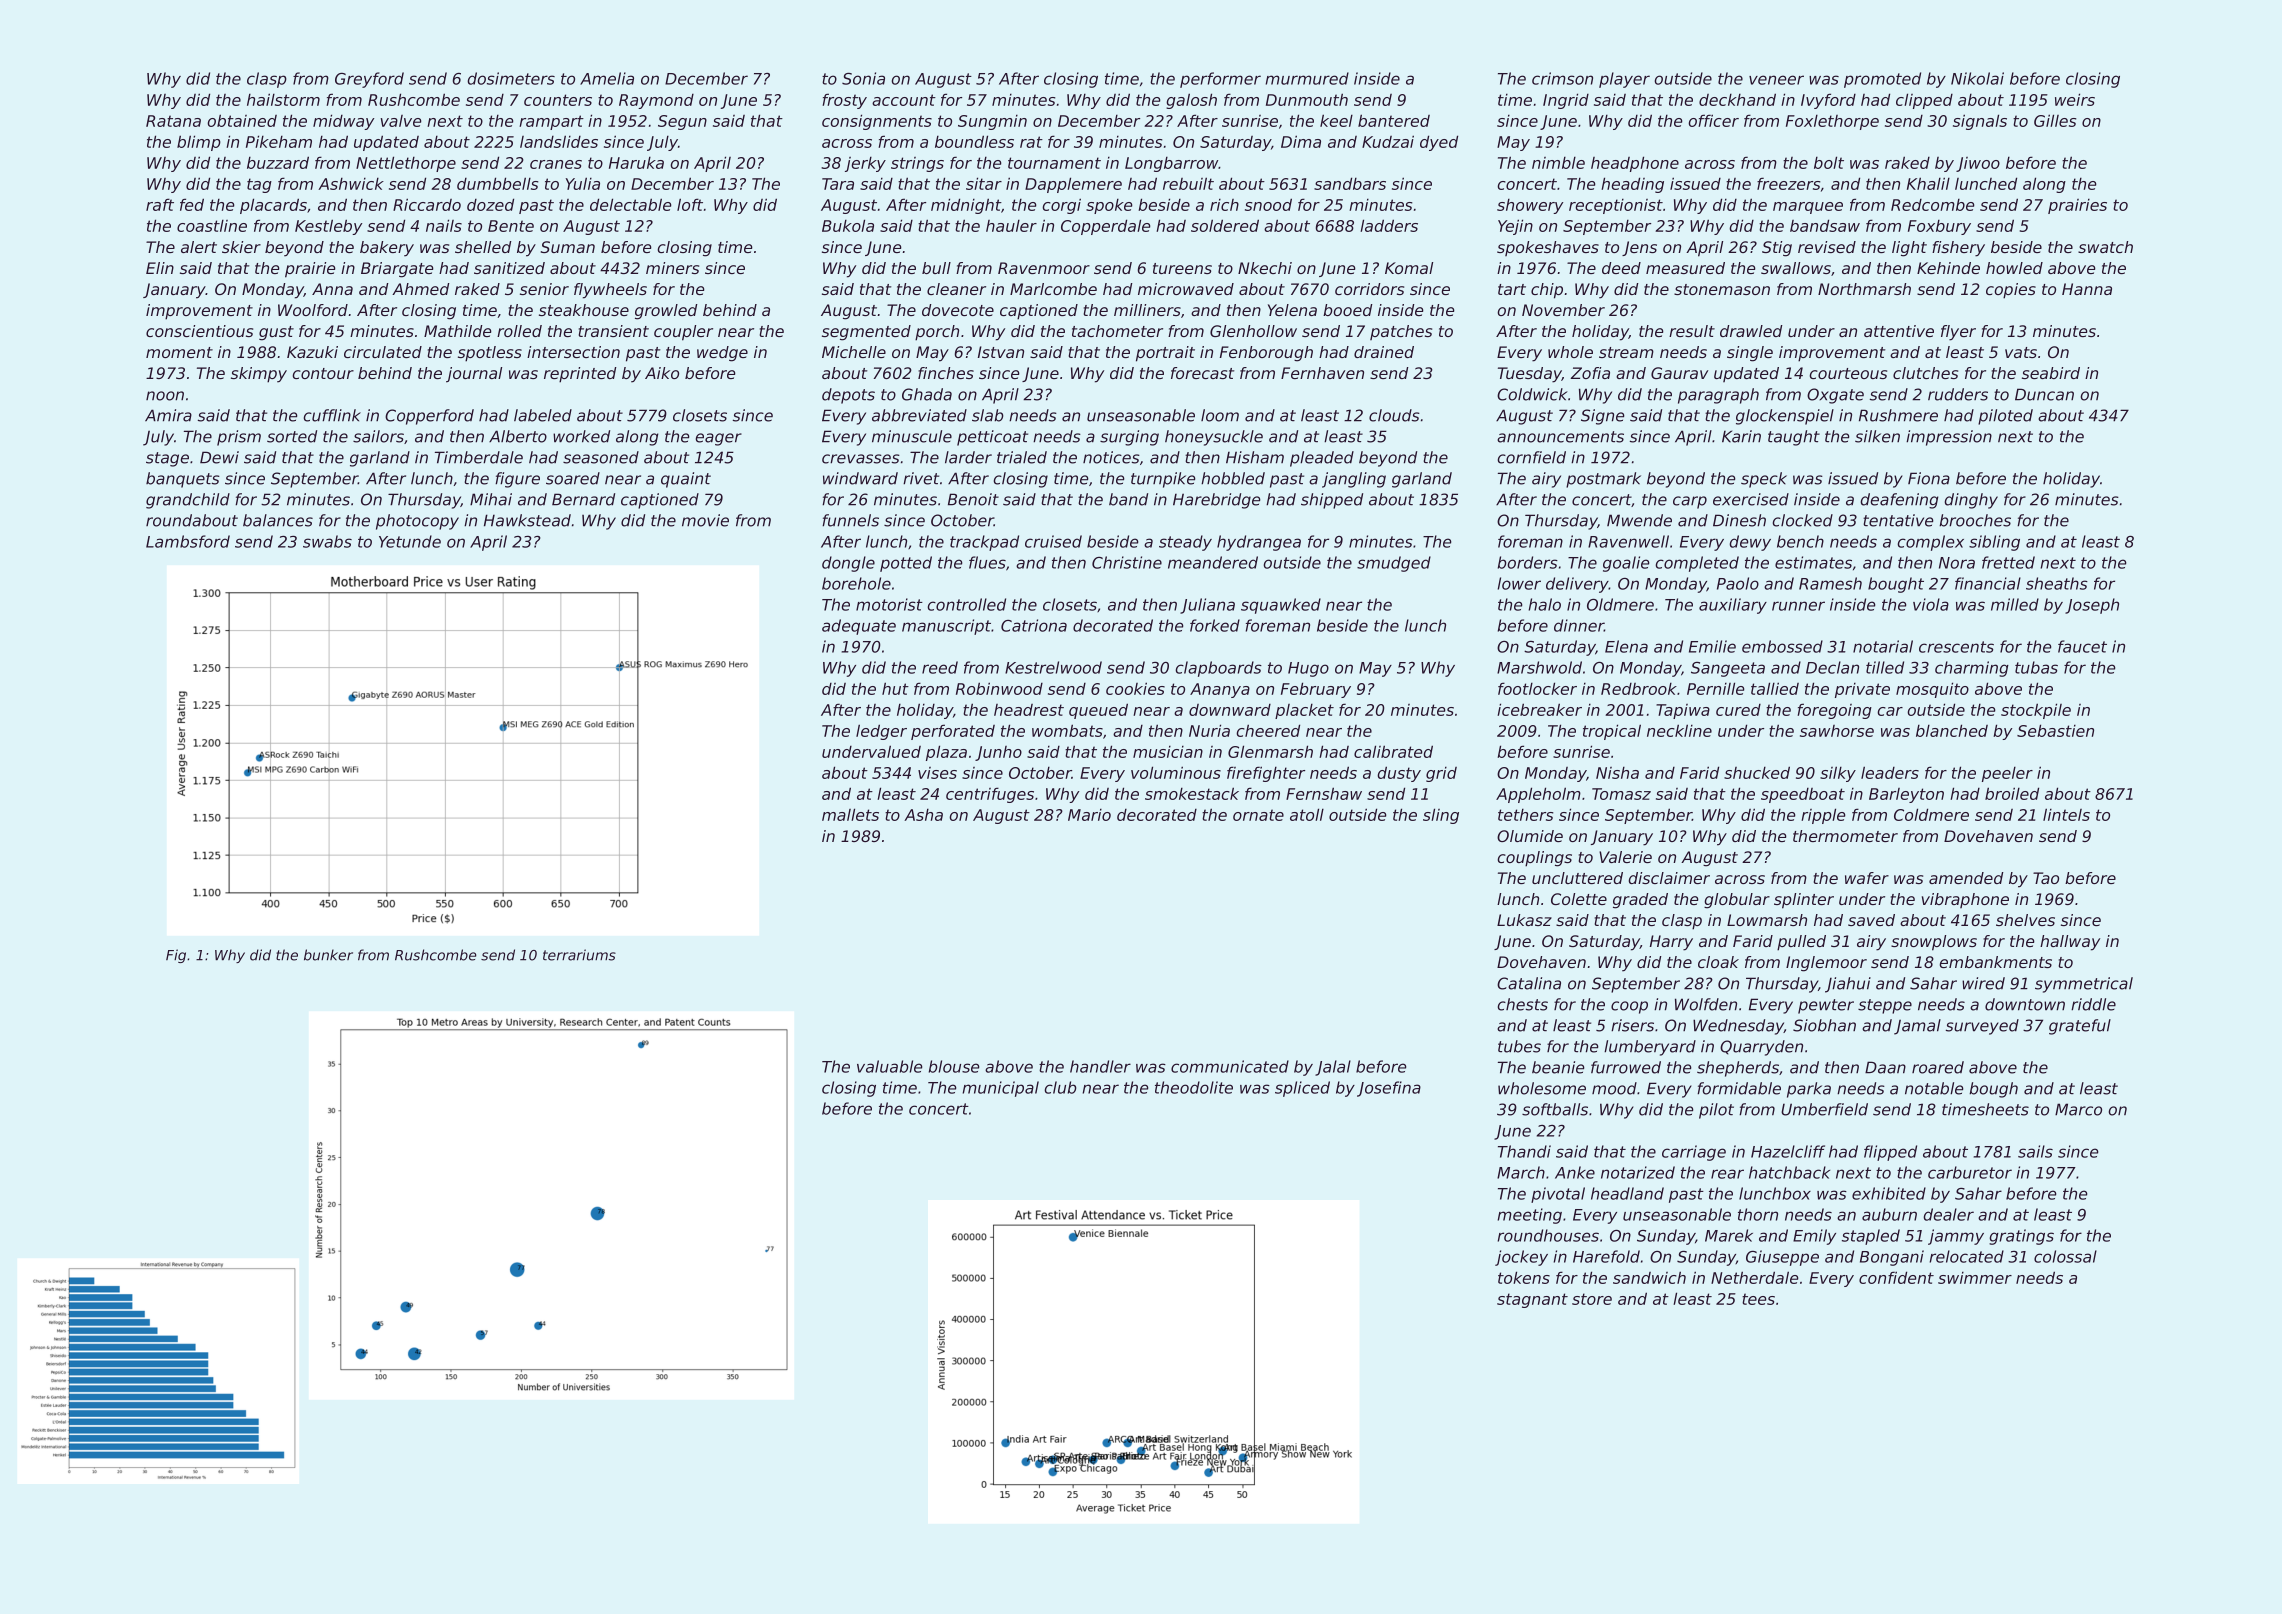  I want to click on Jiwoo, so click(1978, 164).
